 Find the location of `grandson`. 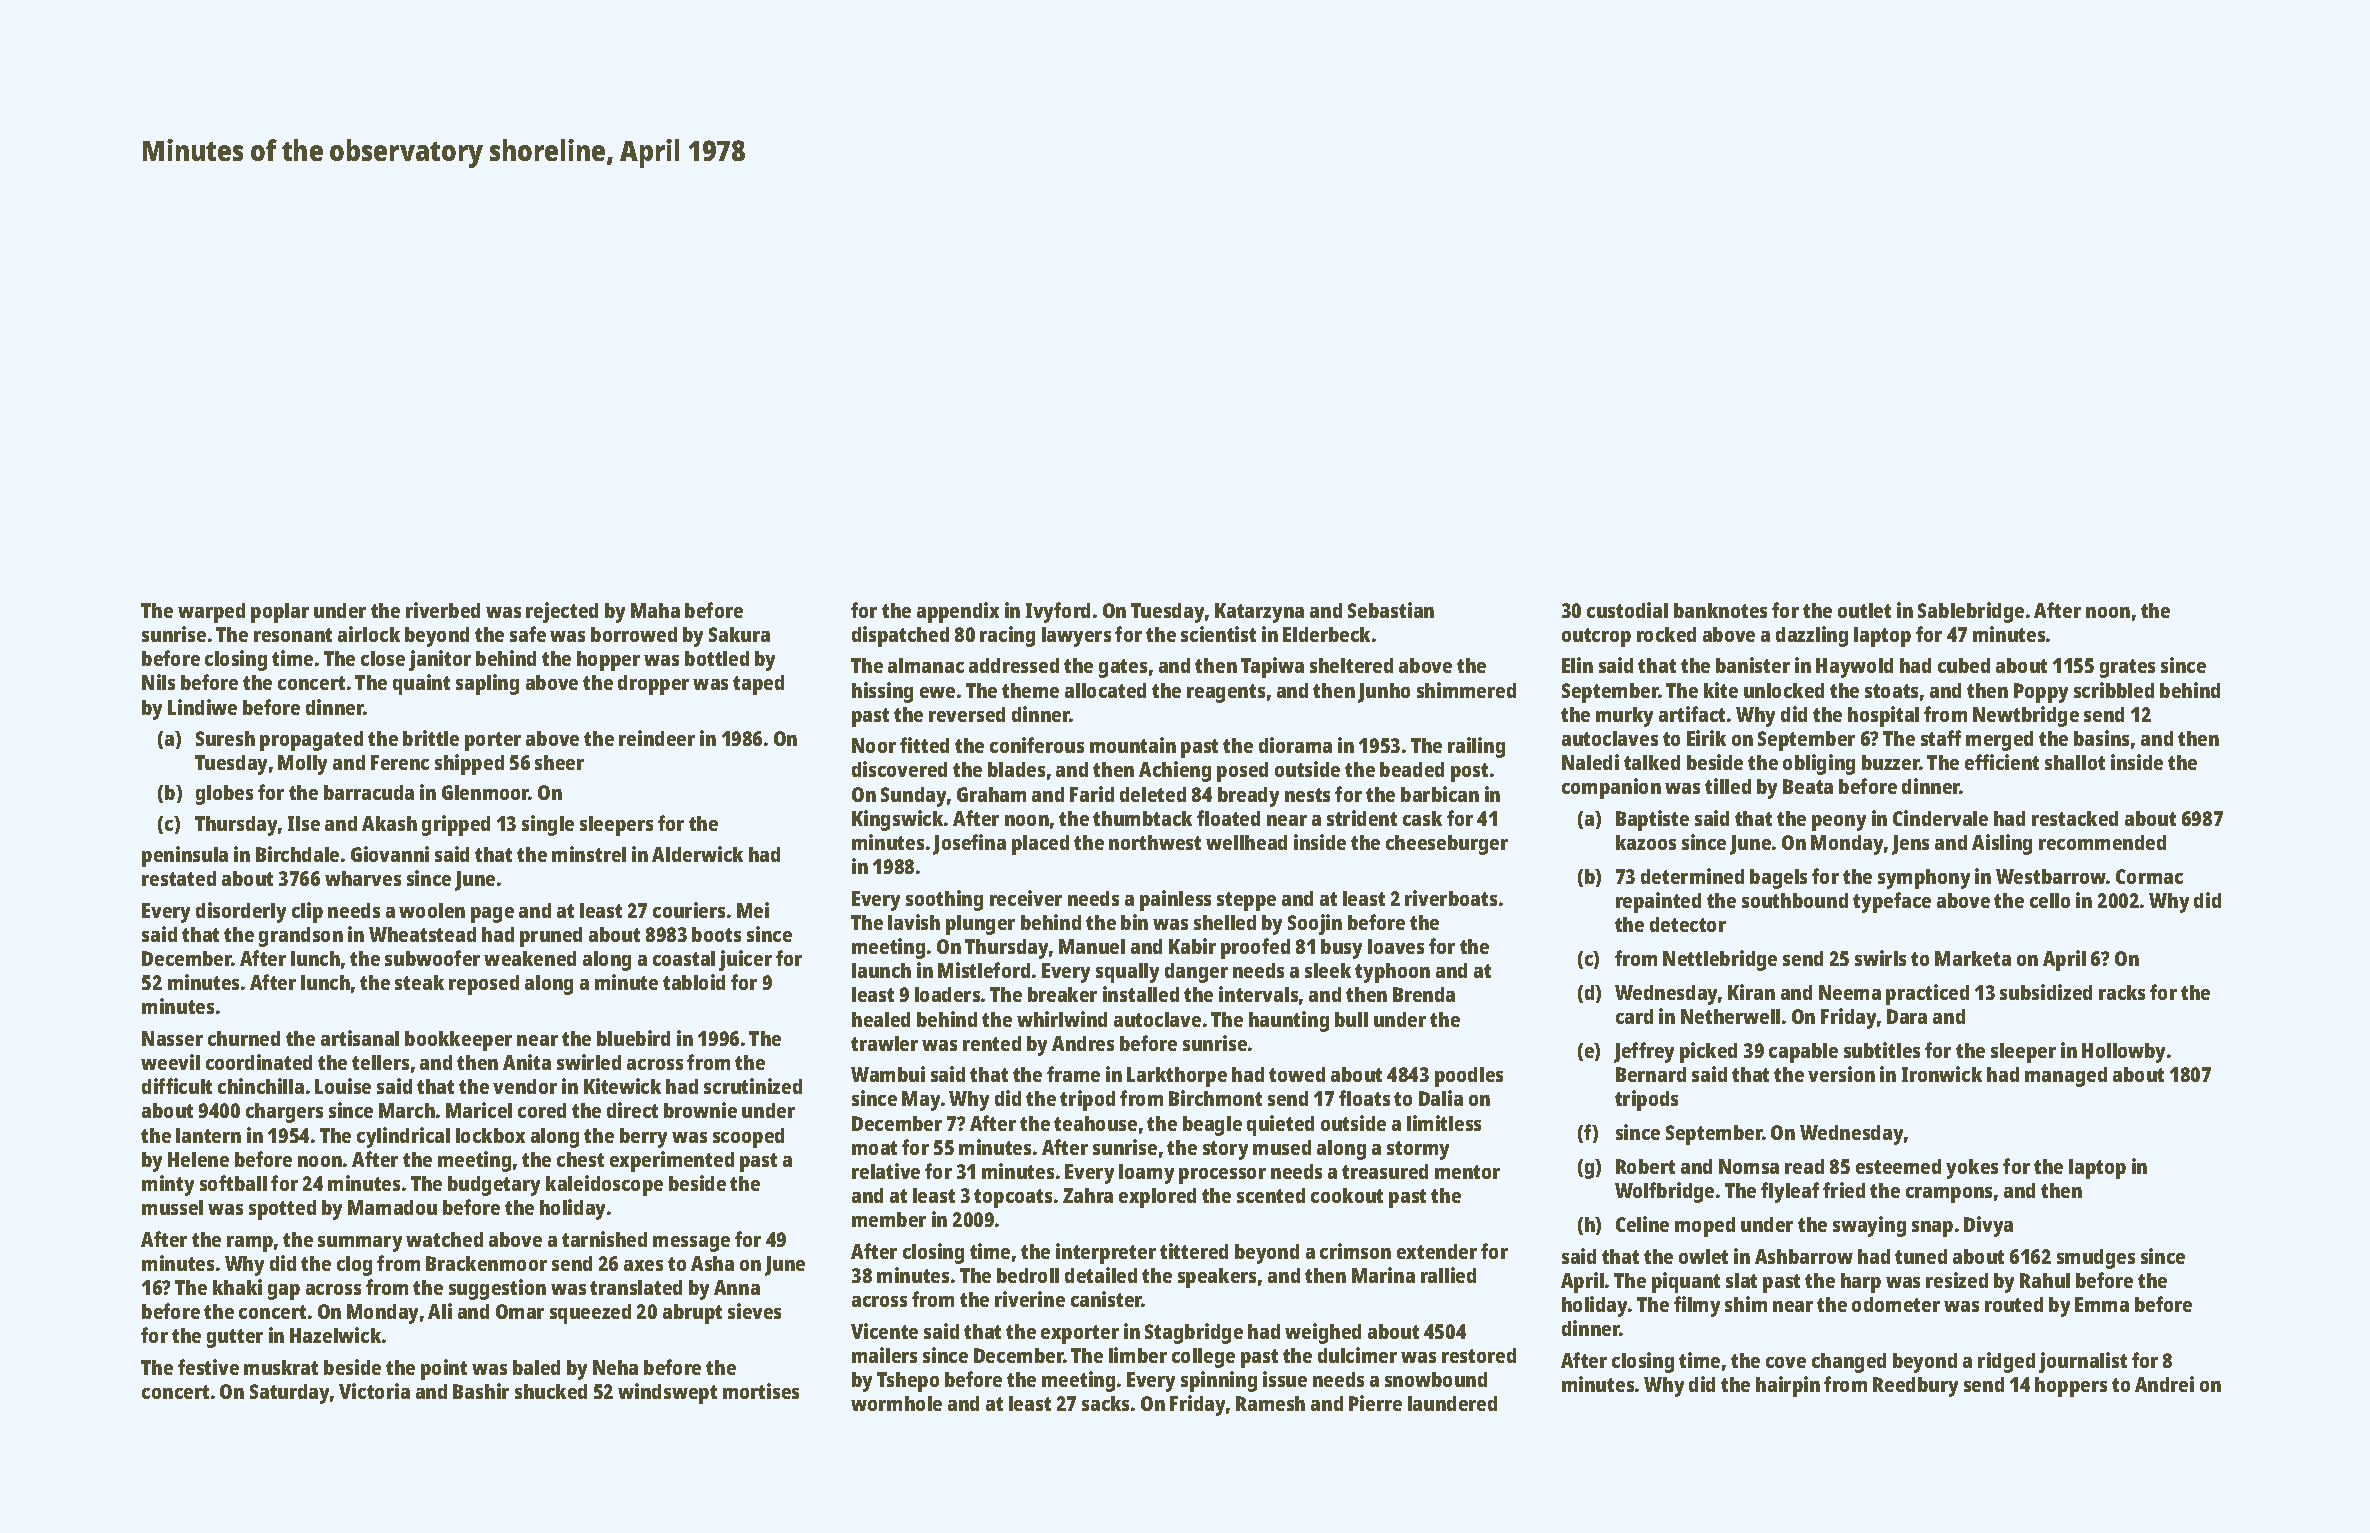

grandson is located at coordinates (301, 937).
